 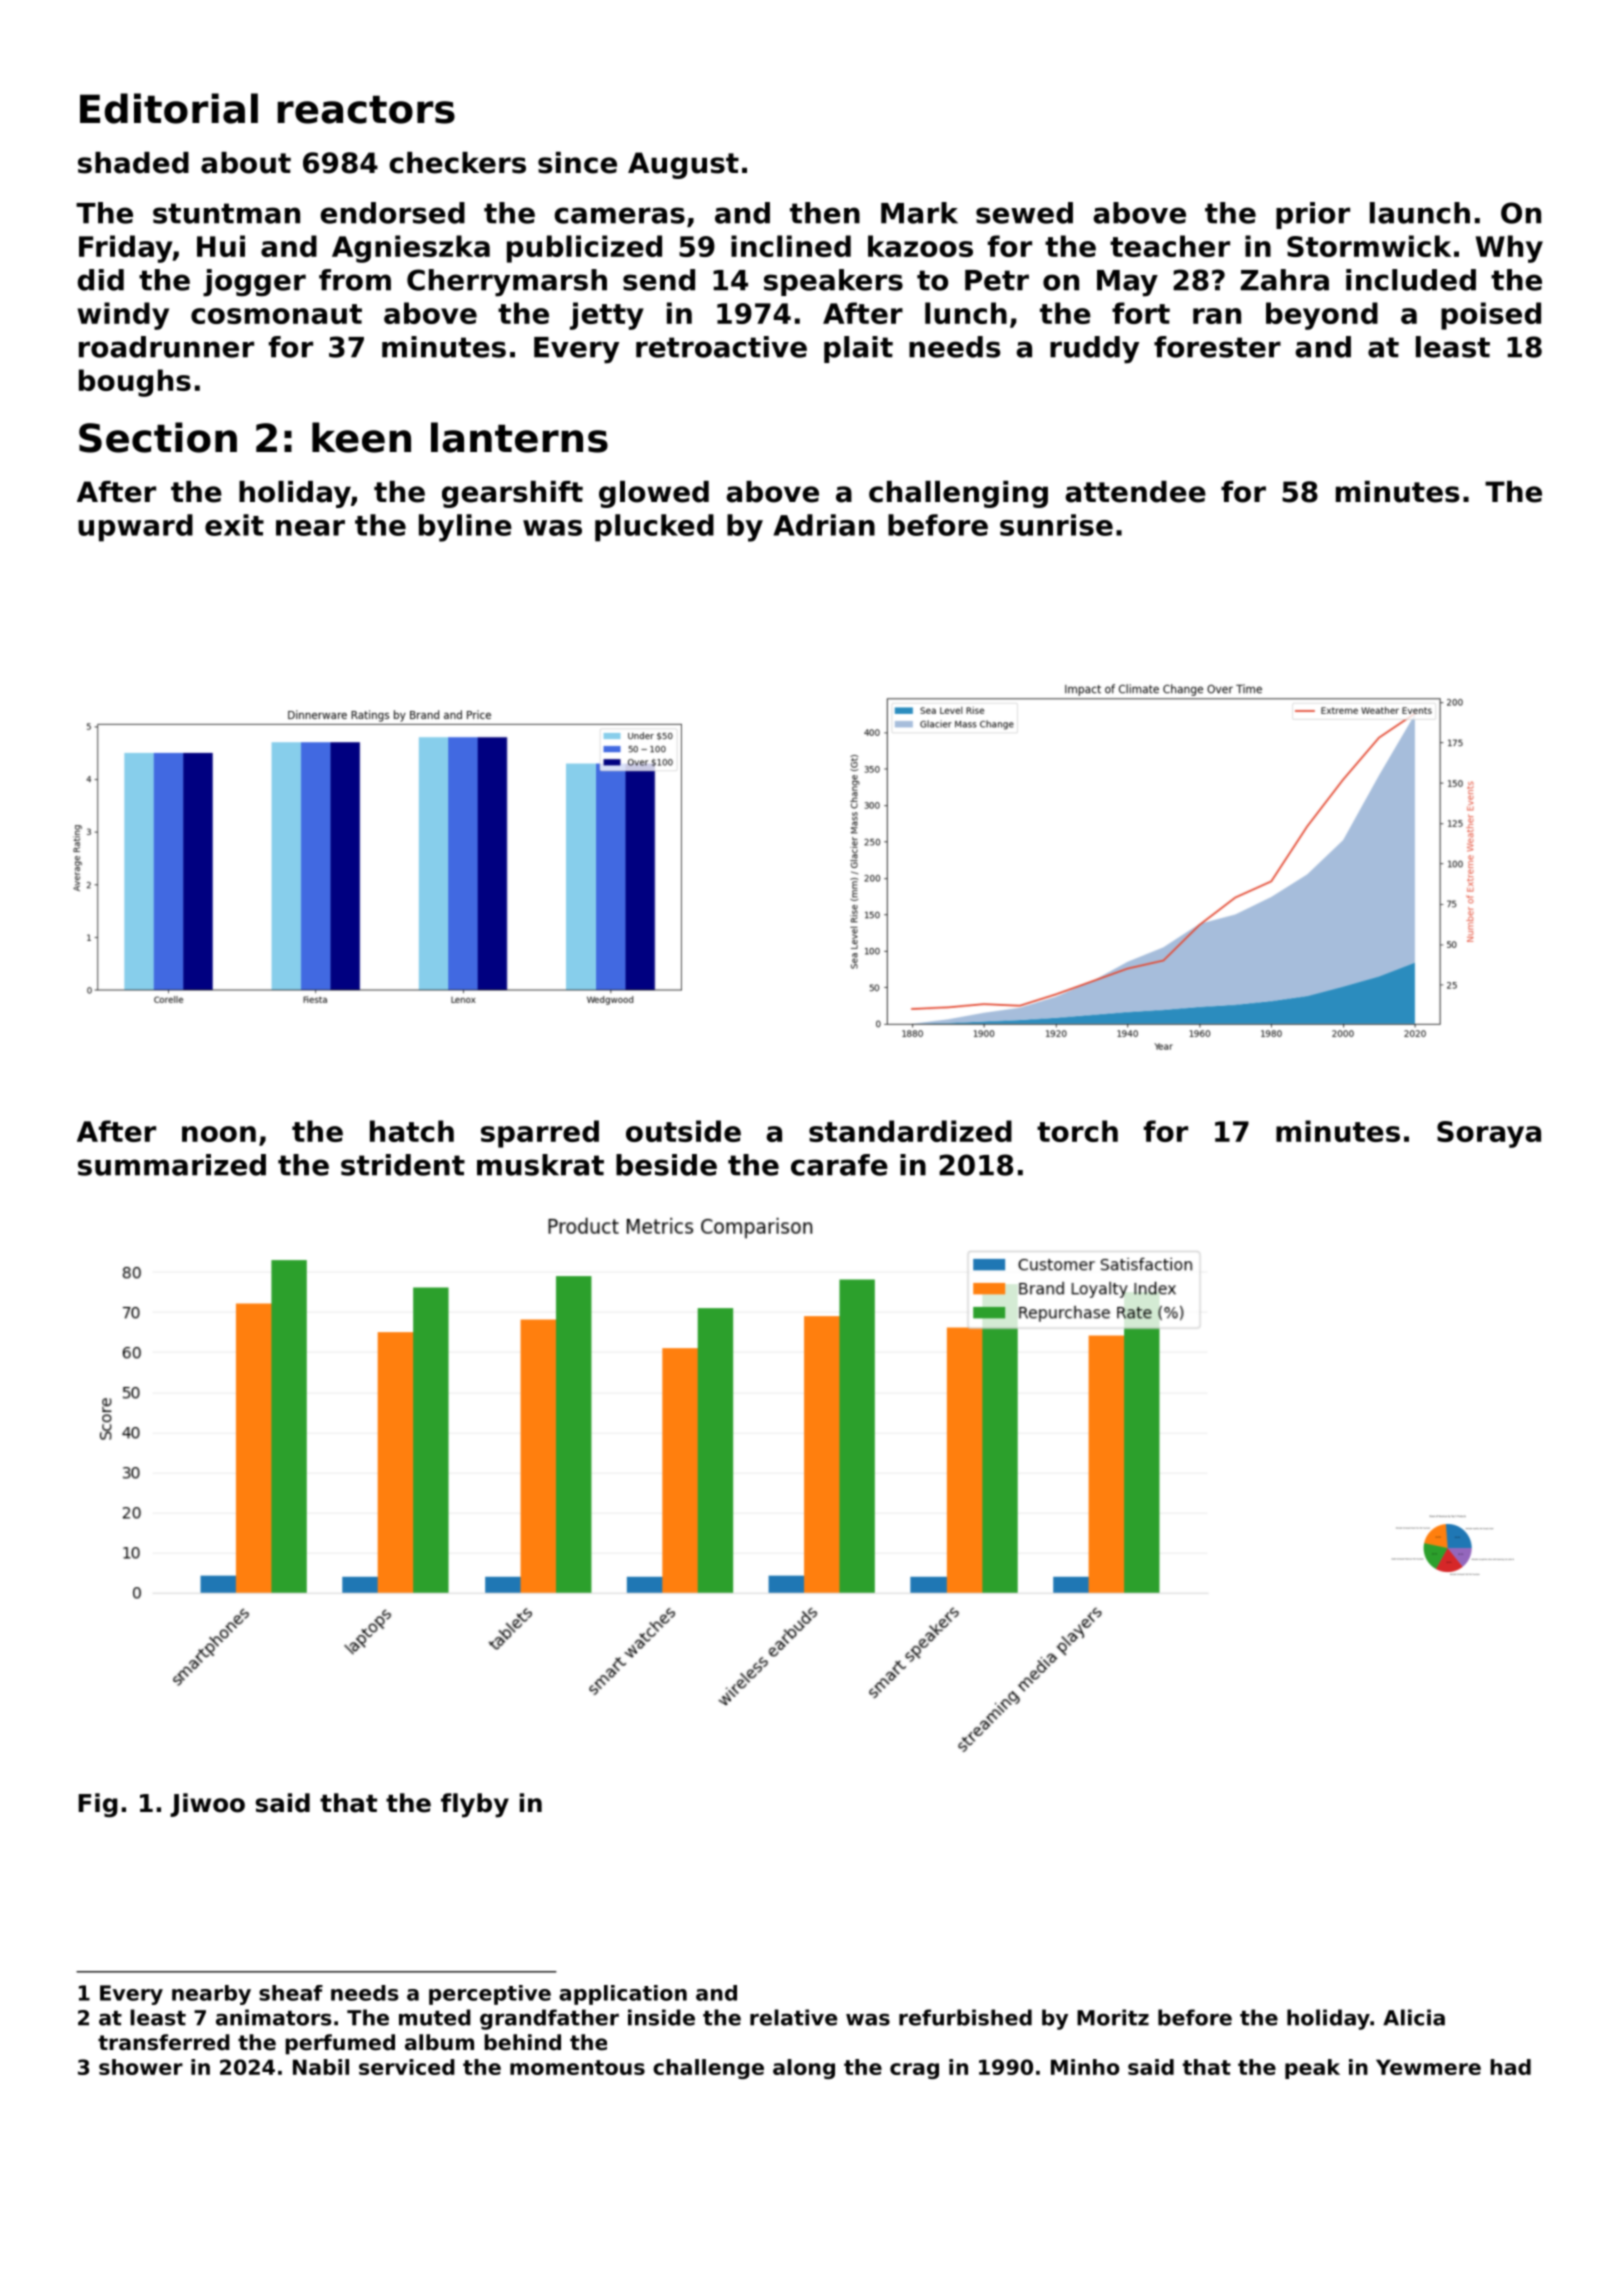 I want to click on sheaf, so click(x=291, y=1993).
